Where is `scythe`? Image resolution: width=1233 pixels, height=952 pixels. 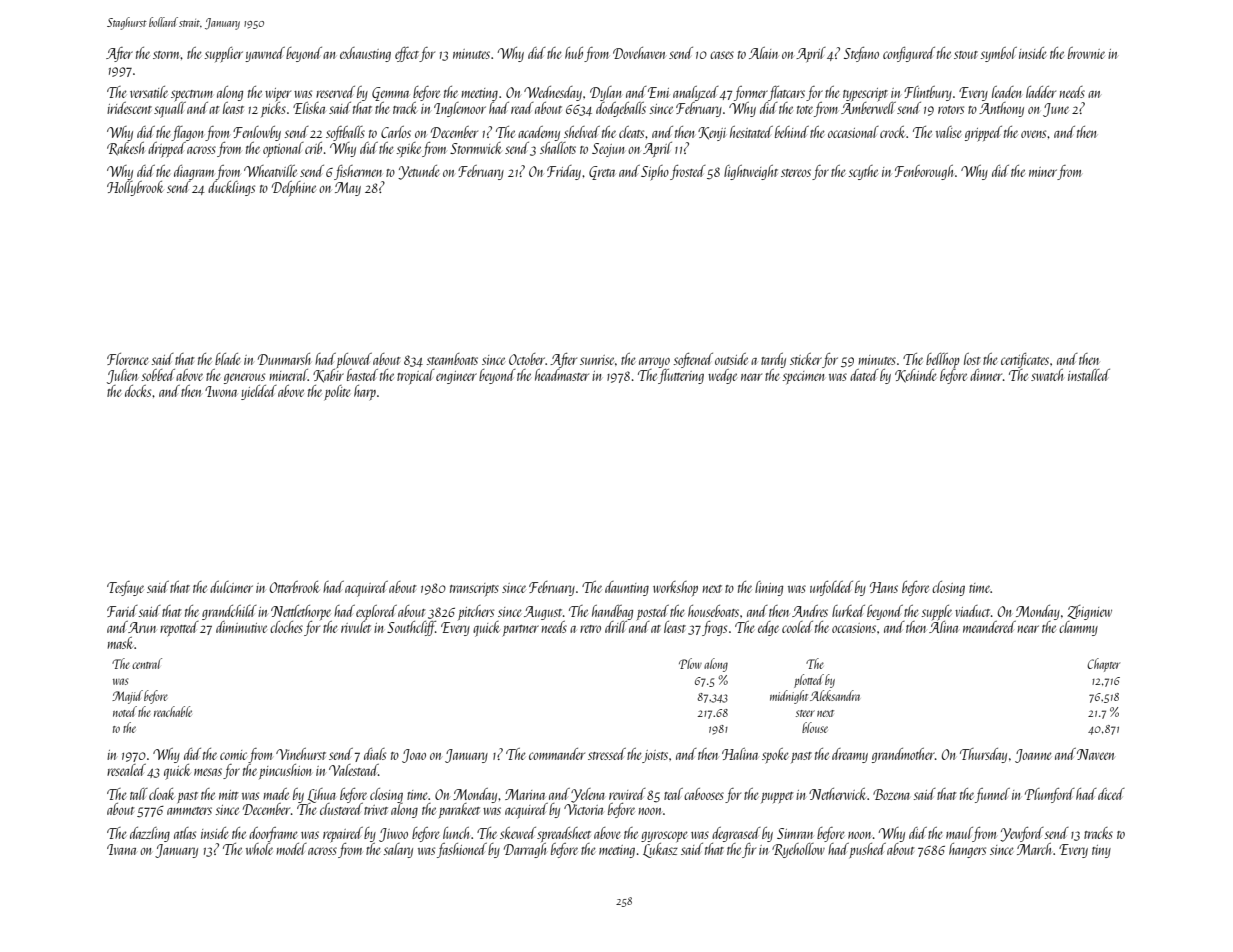
scythe is located at coordinates (863, 172).
